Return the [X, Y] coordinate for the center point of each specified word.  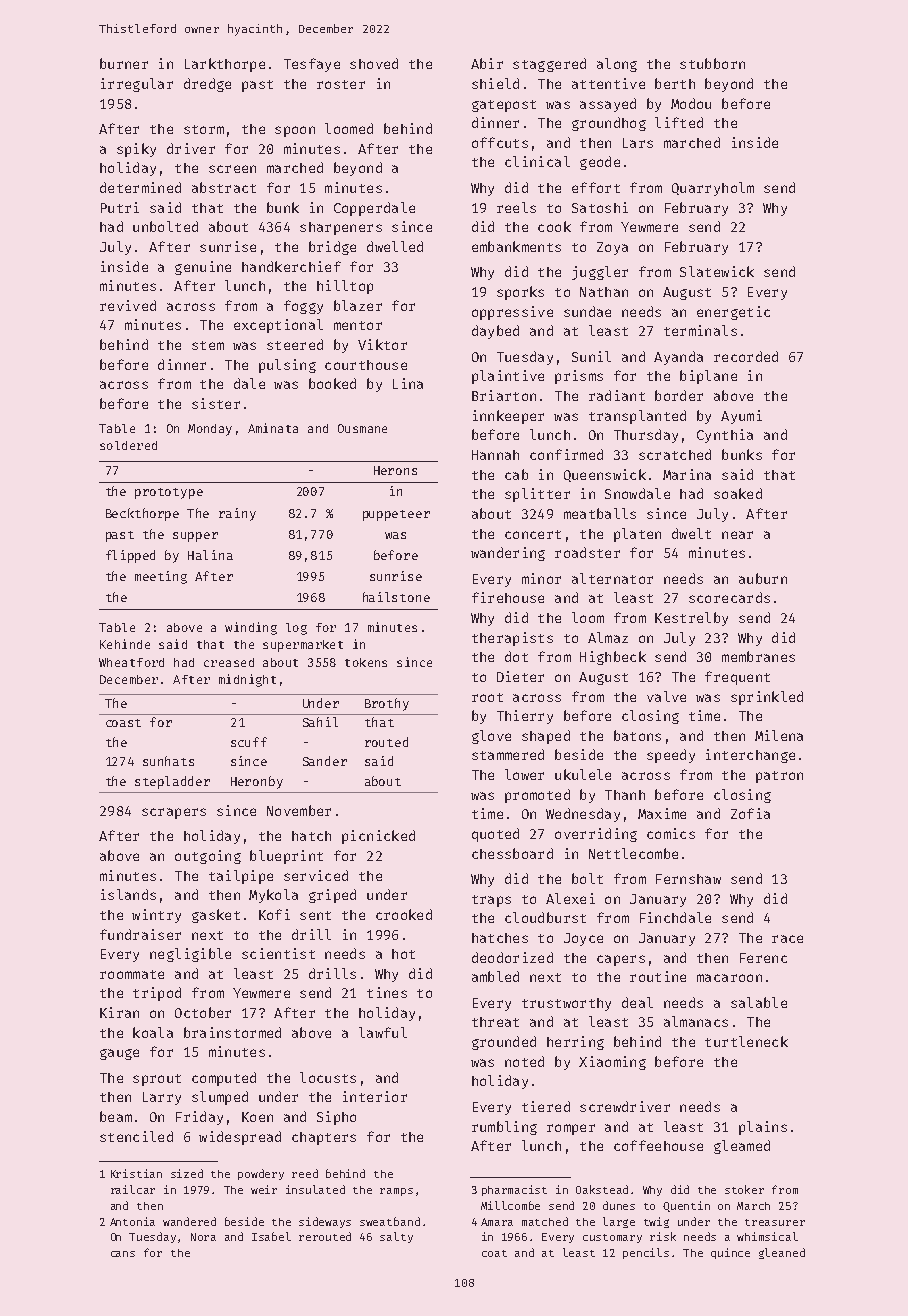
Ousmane [362, 428]
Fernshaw [688, 879]
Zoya [612, 248]
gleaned [782, 1253]
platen [637, 535]
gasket [216, 916]
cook [554, 226]
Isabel [271, 1236]
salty [396, 1237]
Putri [120, 207]
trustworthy [566, 1004]
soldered [128, 445]
